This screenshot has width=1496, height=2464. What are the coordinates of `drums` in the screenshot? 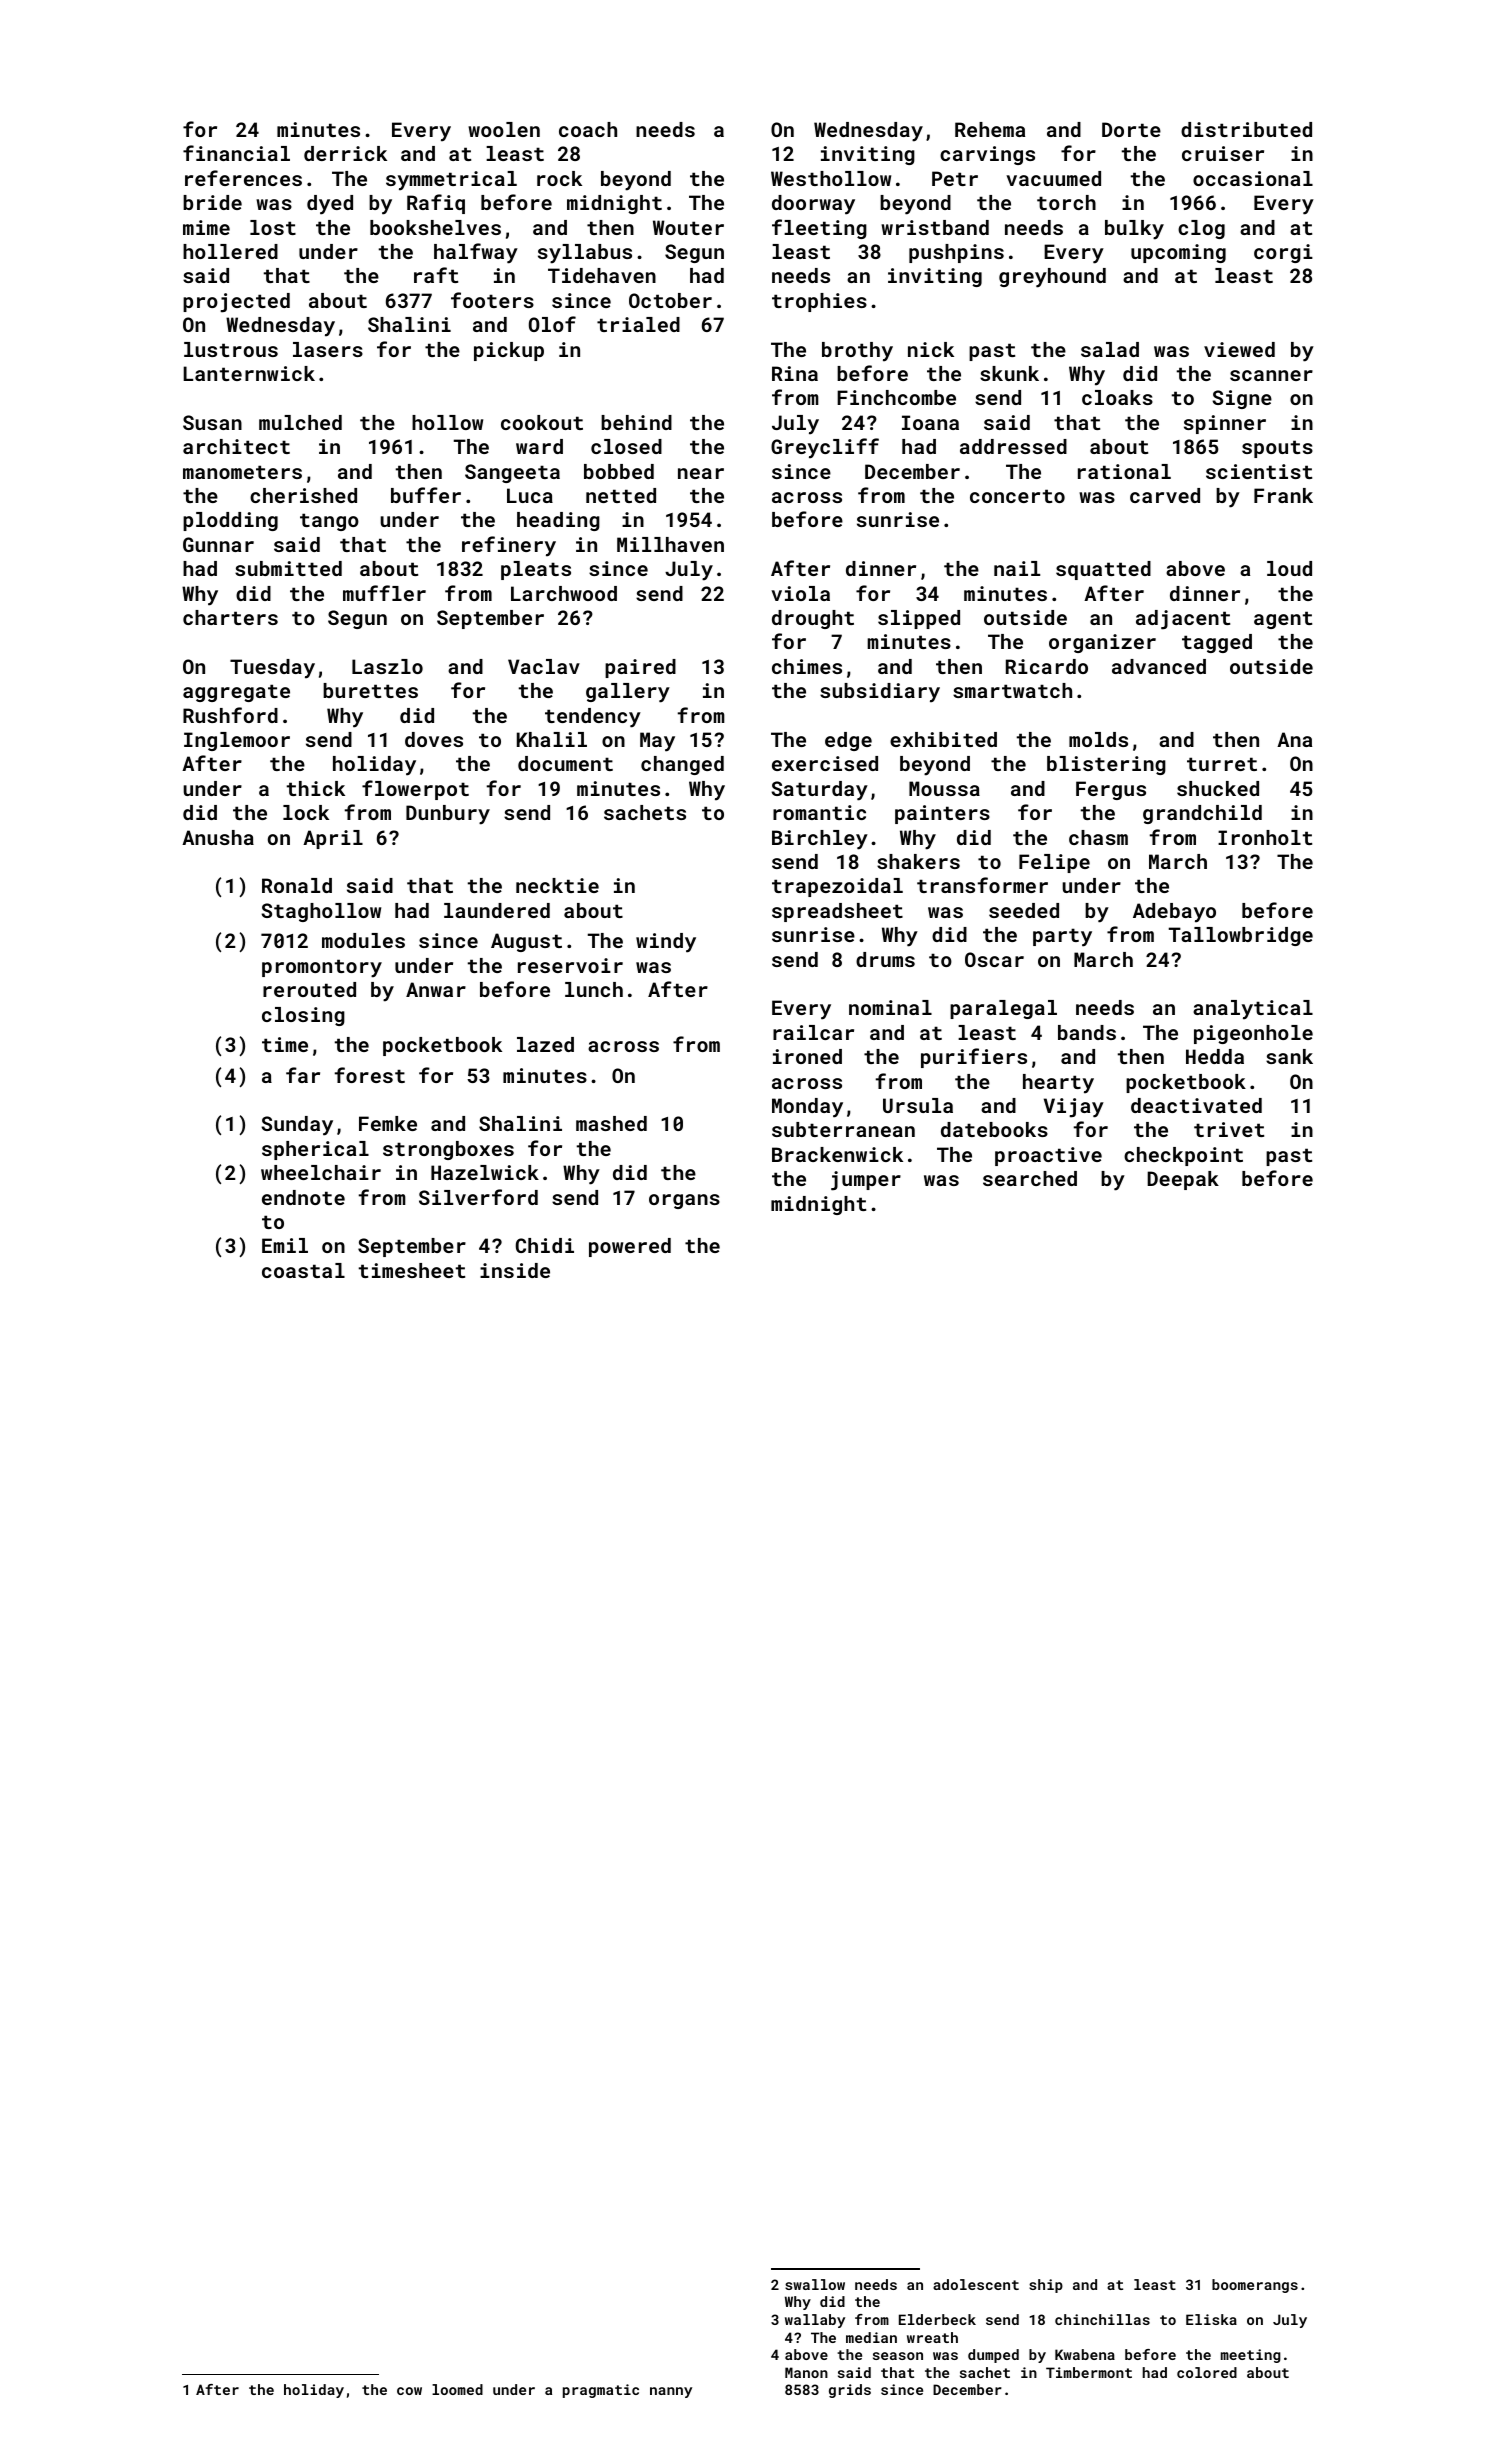 It's located at (885, 959).
